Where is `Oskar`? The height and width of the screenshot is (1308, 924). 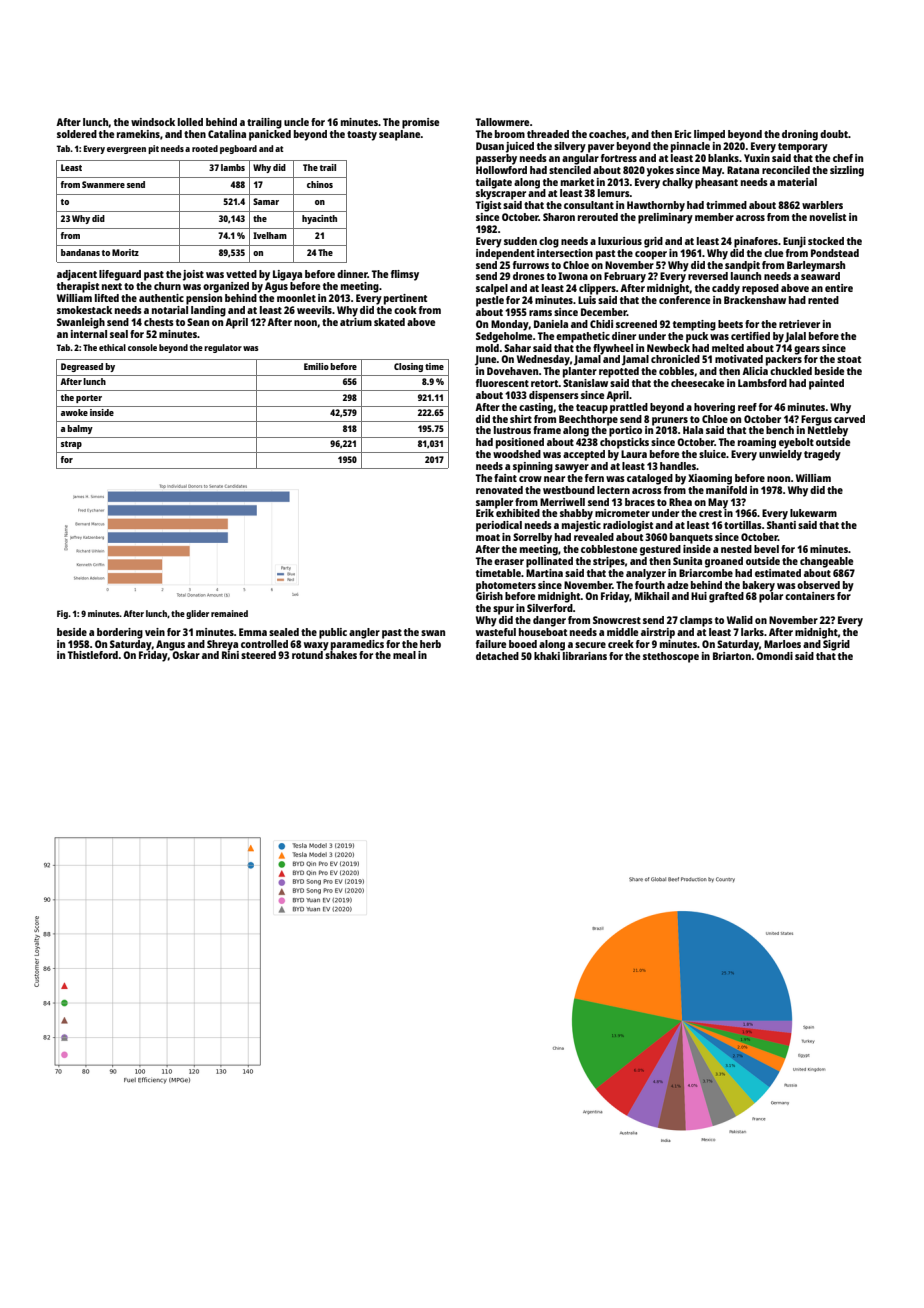 Oskar is located at coordinates (186, 655).
